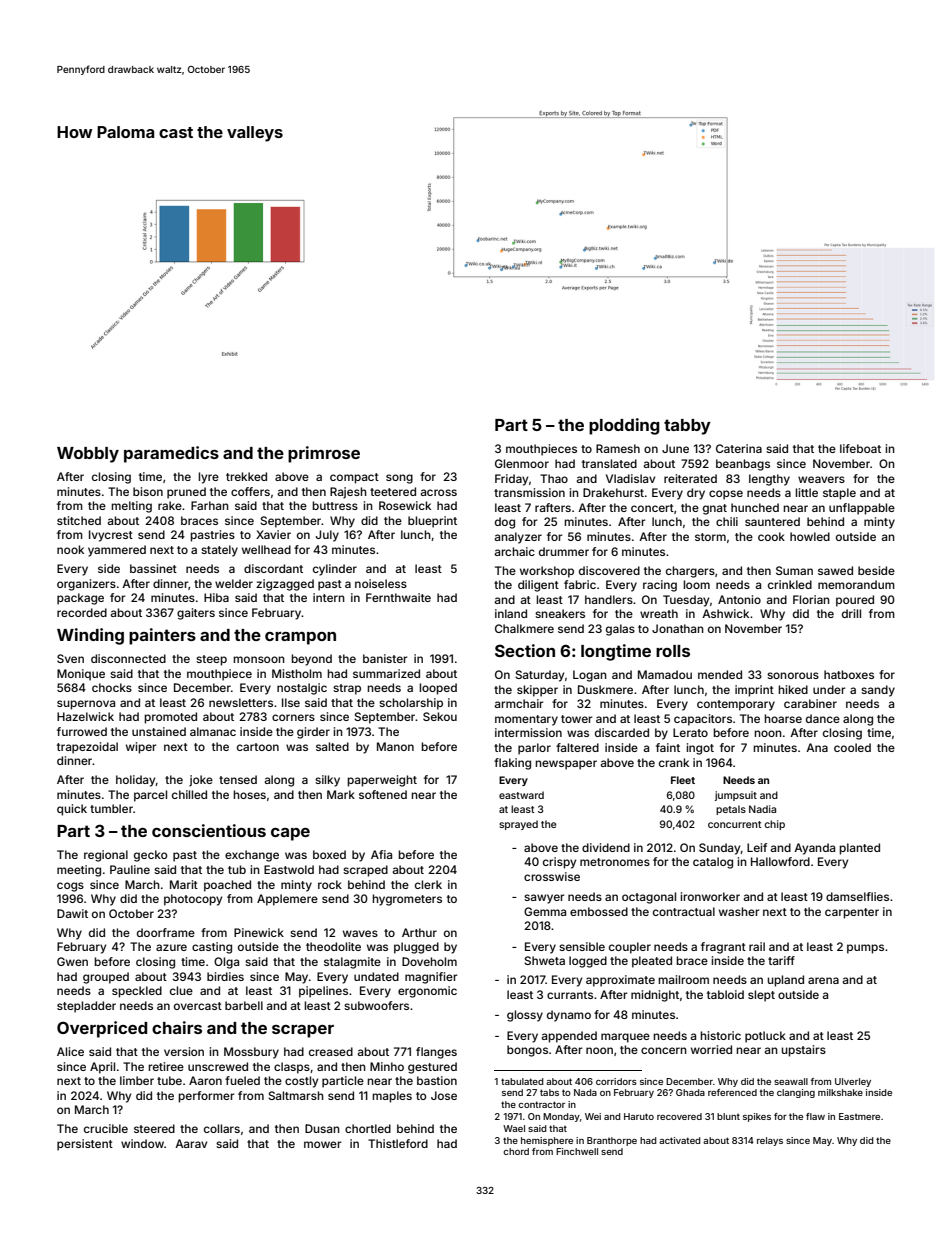  Describe the element at coordinates (735, 824) in the screenshot. I see `concurrent` at that location.
